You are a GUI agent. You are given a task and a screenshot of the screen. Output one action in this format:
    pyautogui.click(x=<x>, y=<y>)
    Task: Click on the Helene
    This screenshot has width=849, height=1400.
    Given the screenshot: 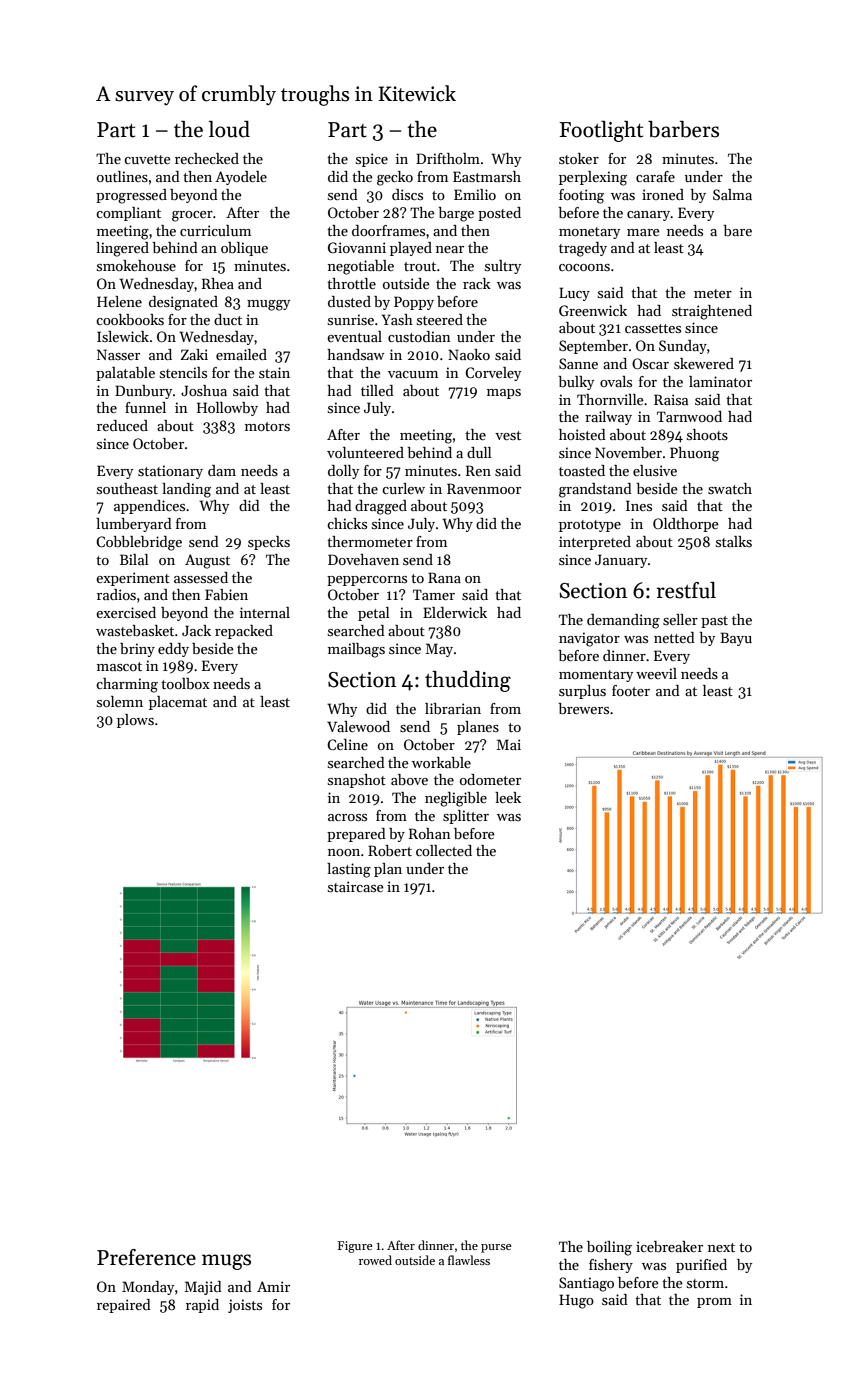 What is the action you would take?
    pyautogui.click(x=119, y=301)
